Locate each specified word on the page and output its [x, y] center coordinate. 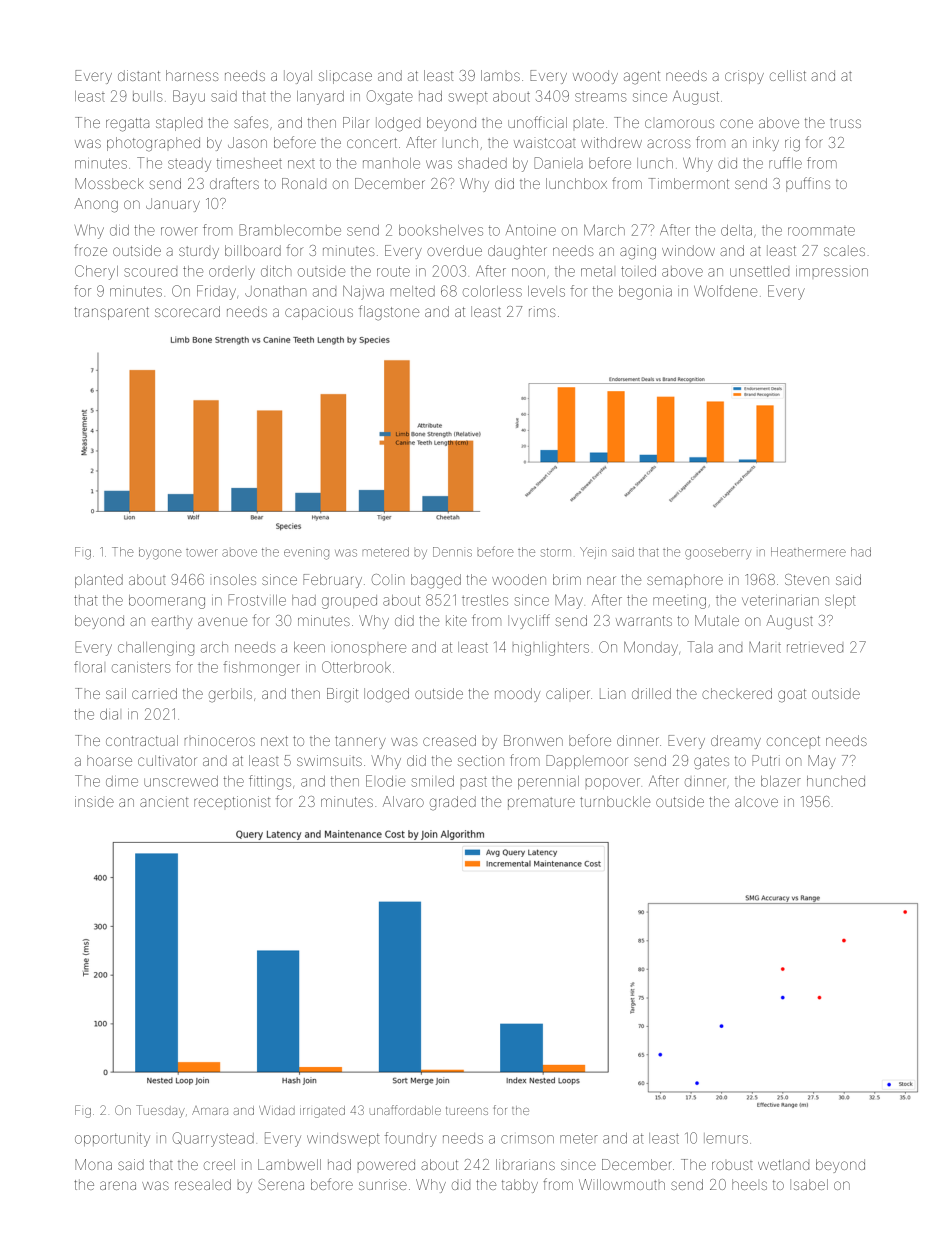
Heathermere [808, 552]
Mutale [717, 620]
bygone [160, 553]
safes [251, 122]
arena [118, 1185]
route [393, 271]
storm [556, 552]
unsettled [759, 271]
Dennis [452, 552]
